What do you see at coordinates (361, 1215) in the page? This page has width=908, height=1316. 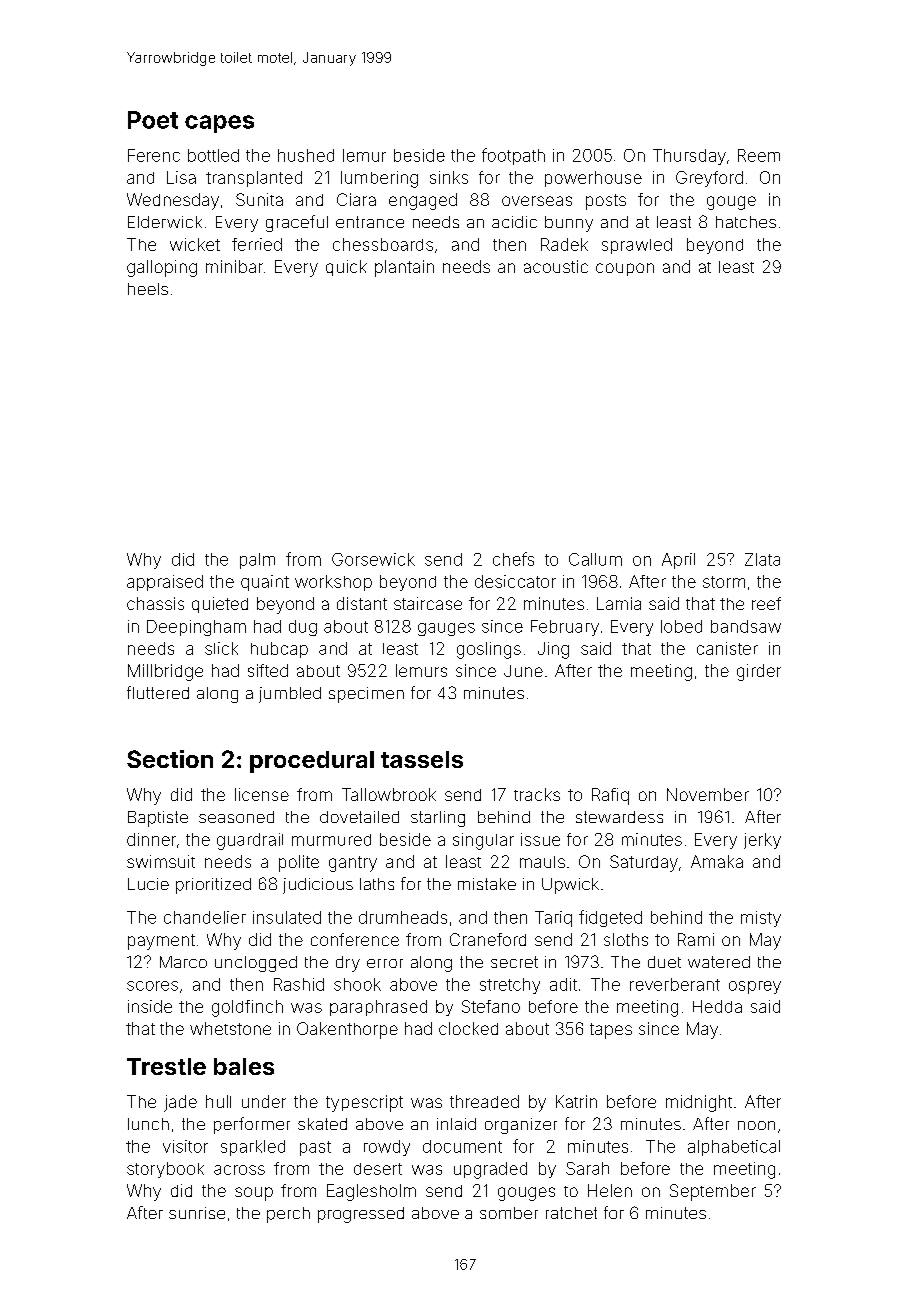 I see `progressed` at bounding box center [361, 1215].
